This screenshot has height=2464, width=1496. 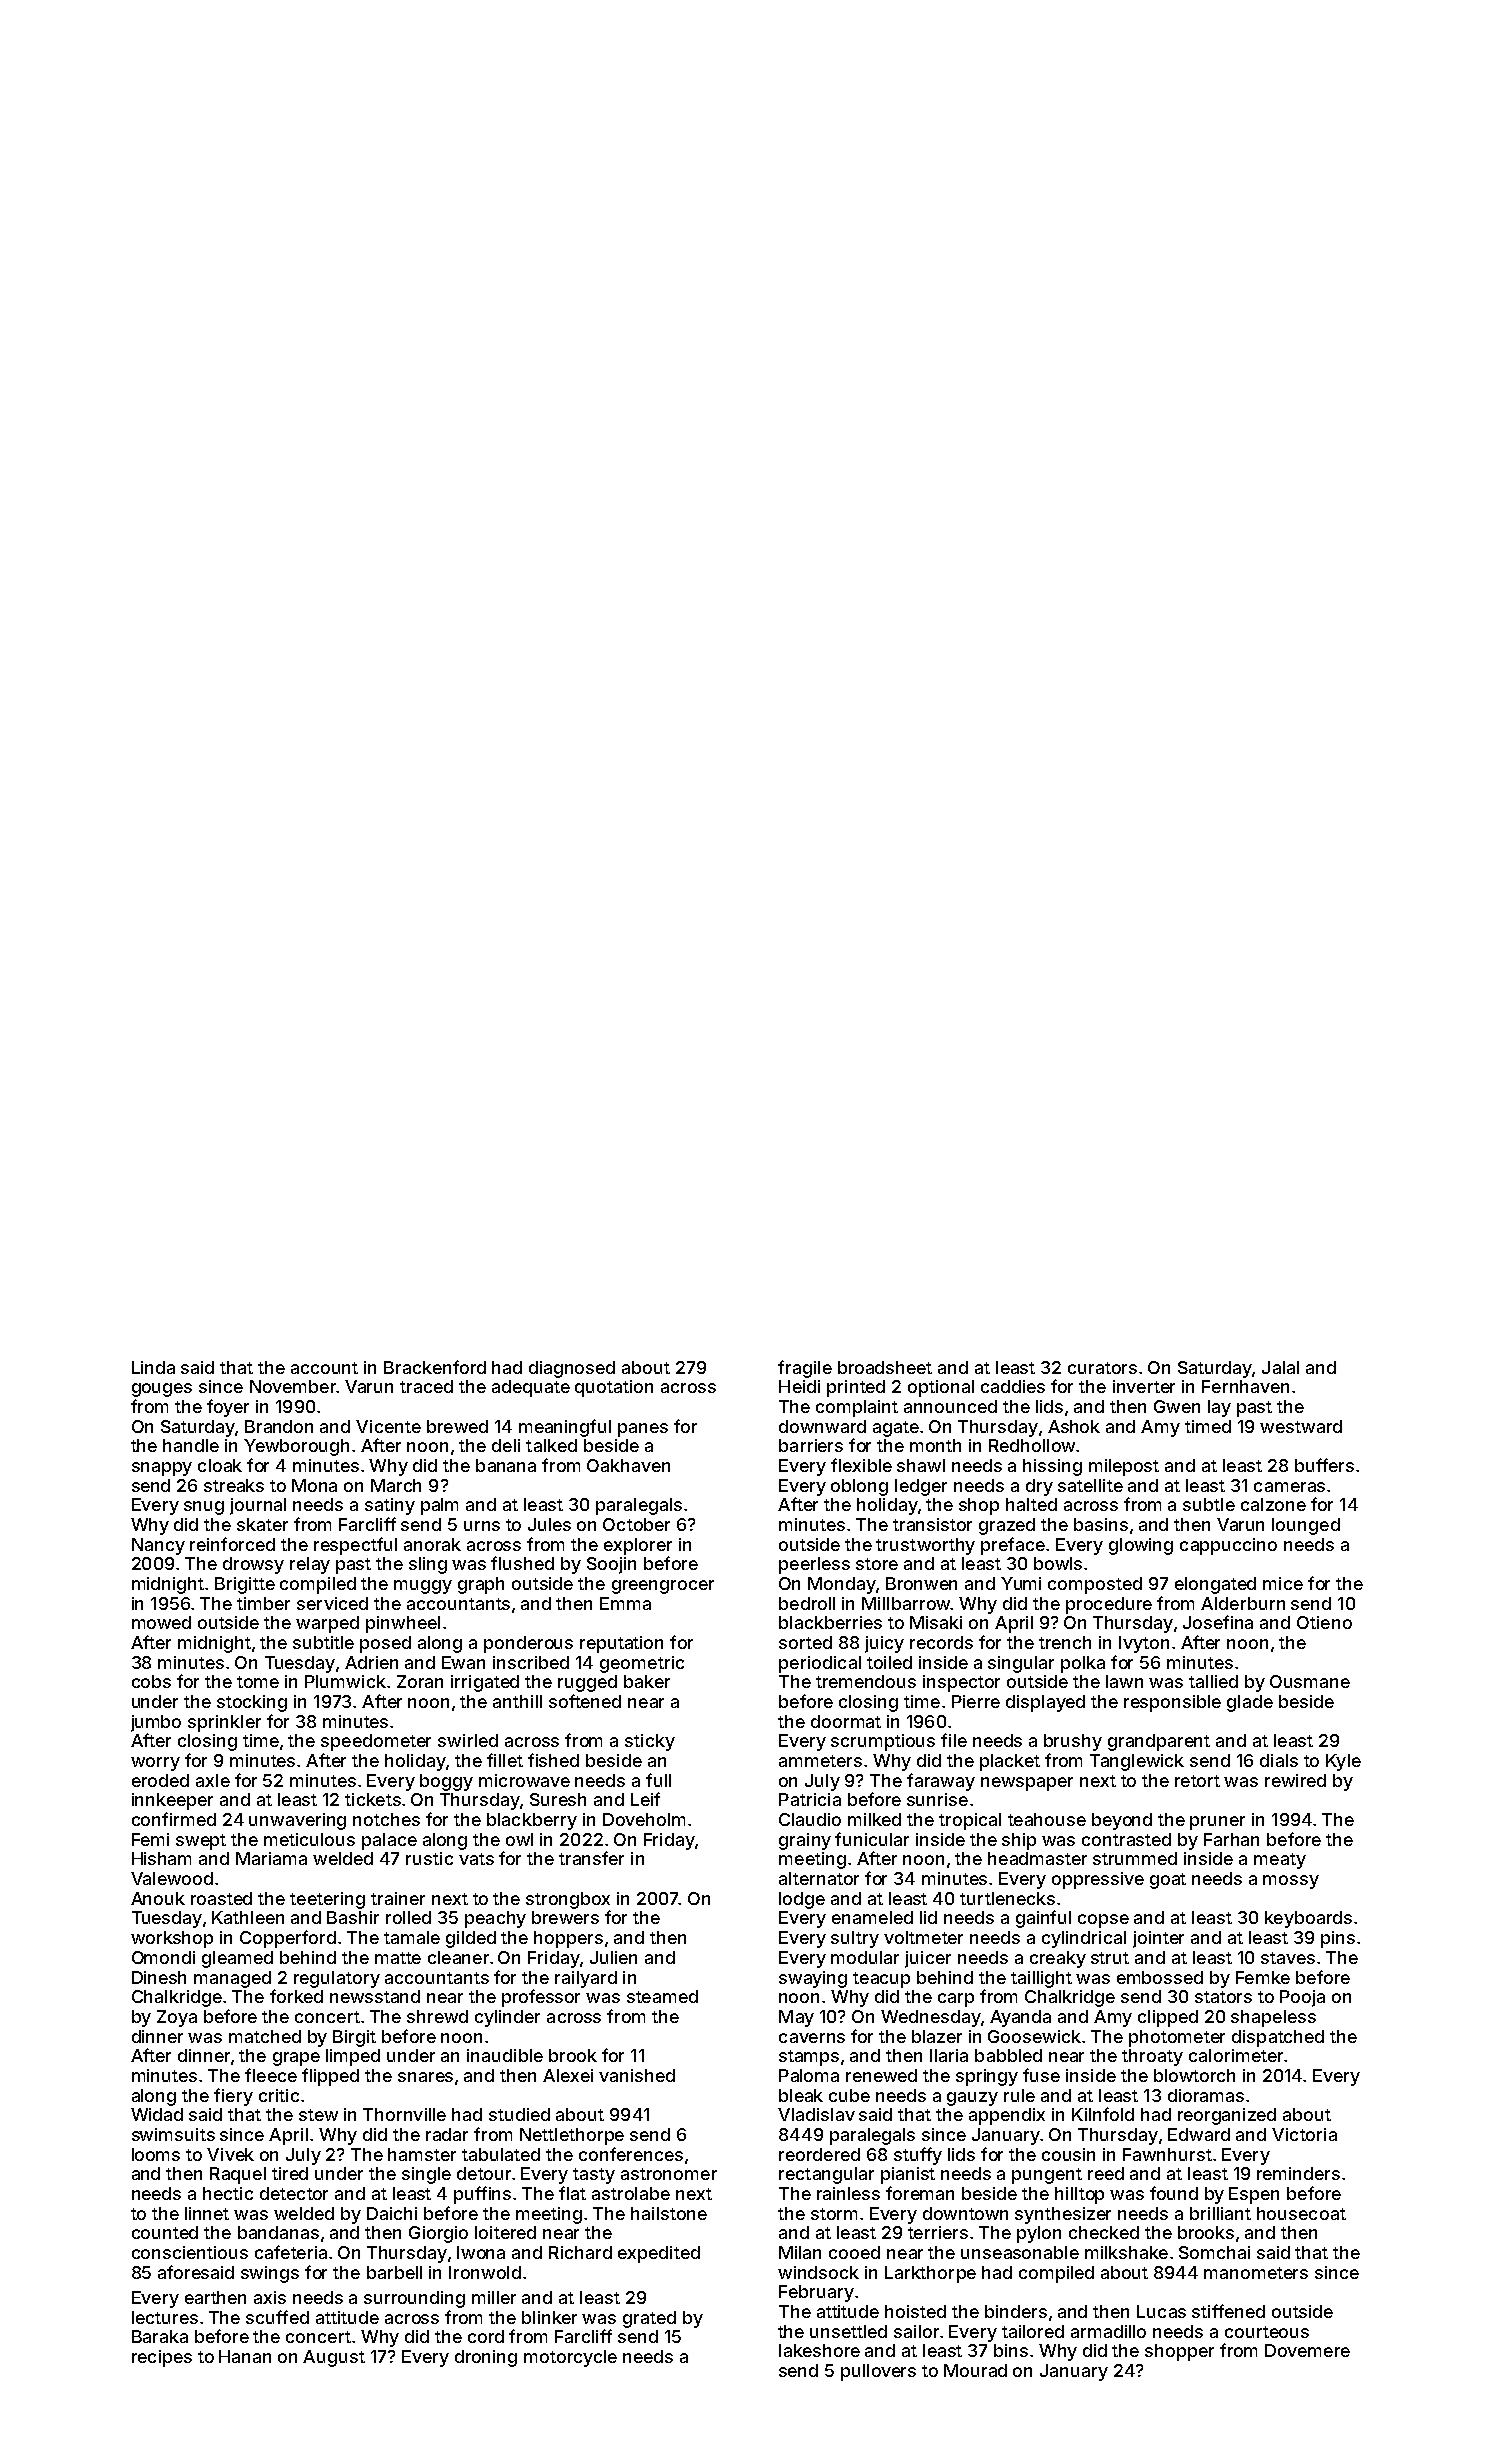 I want to click on terriers, so click(x=938, y=2232).
